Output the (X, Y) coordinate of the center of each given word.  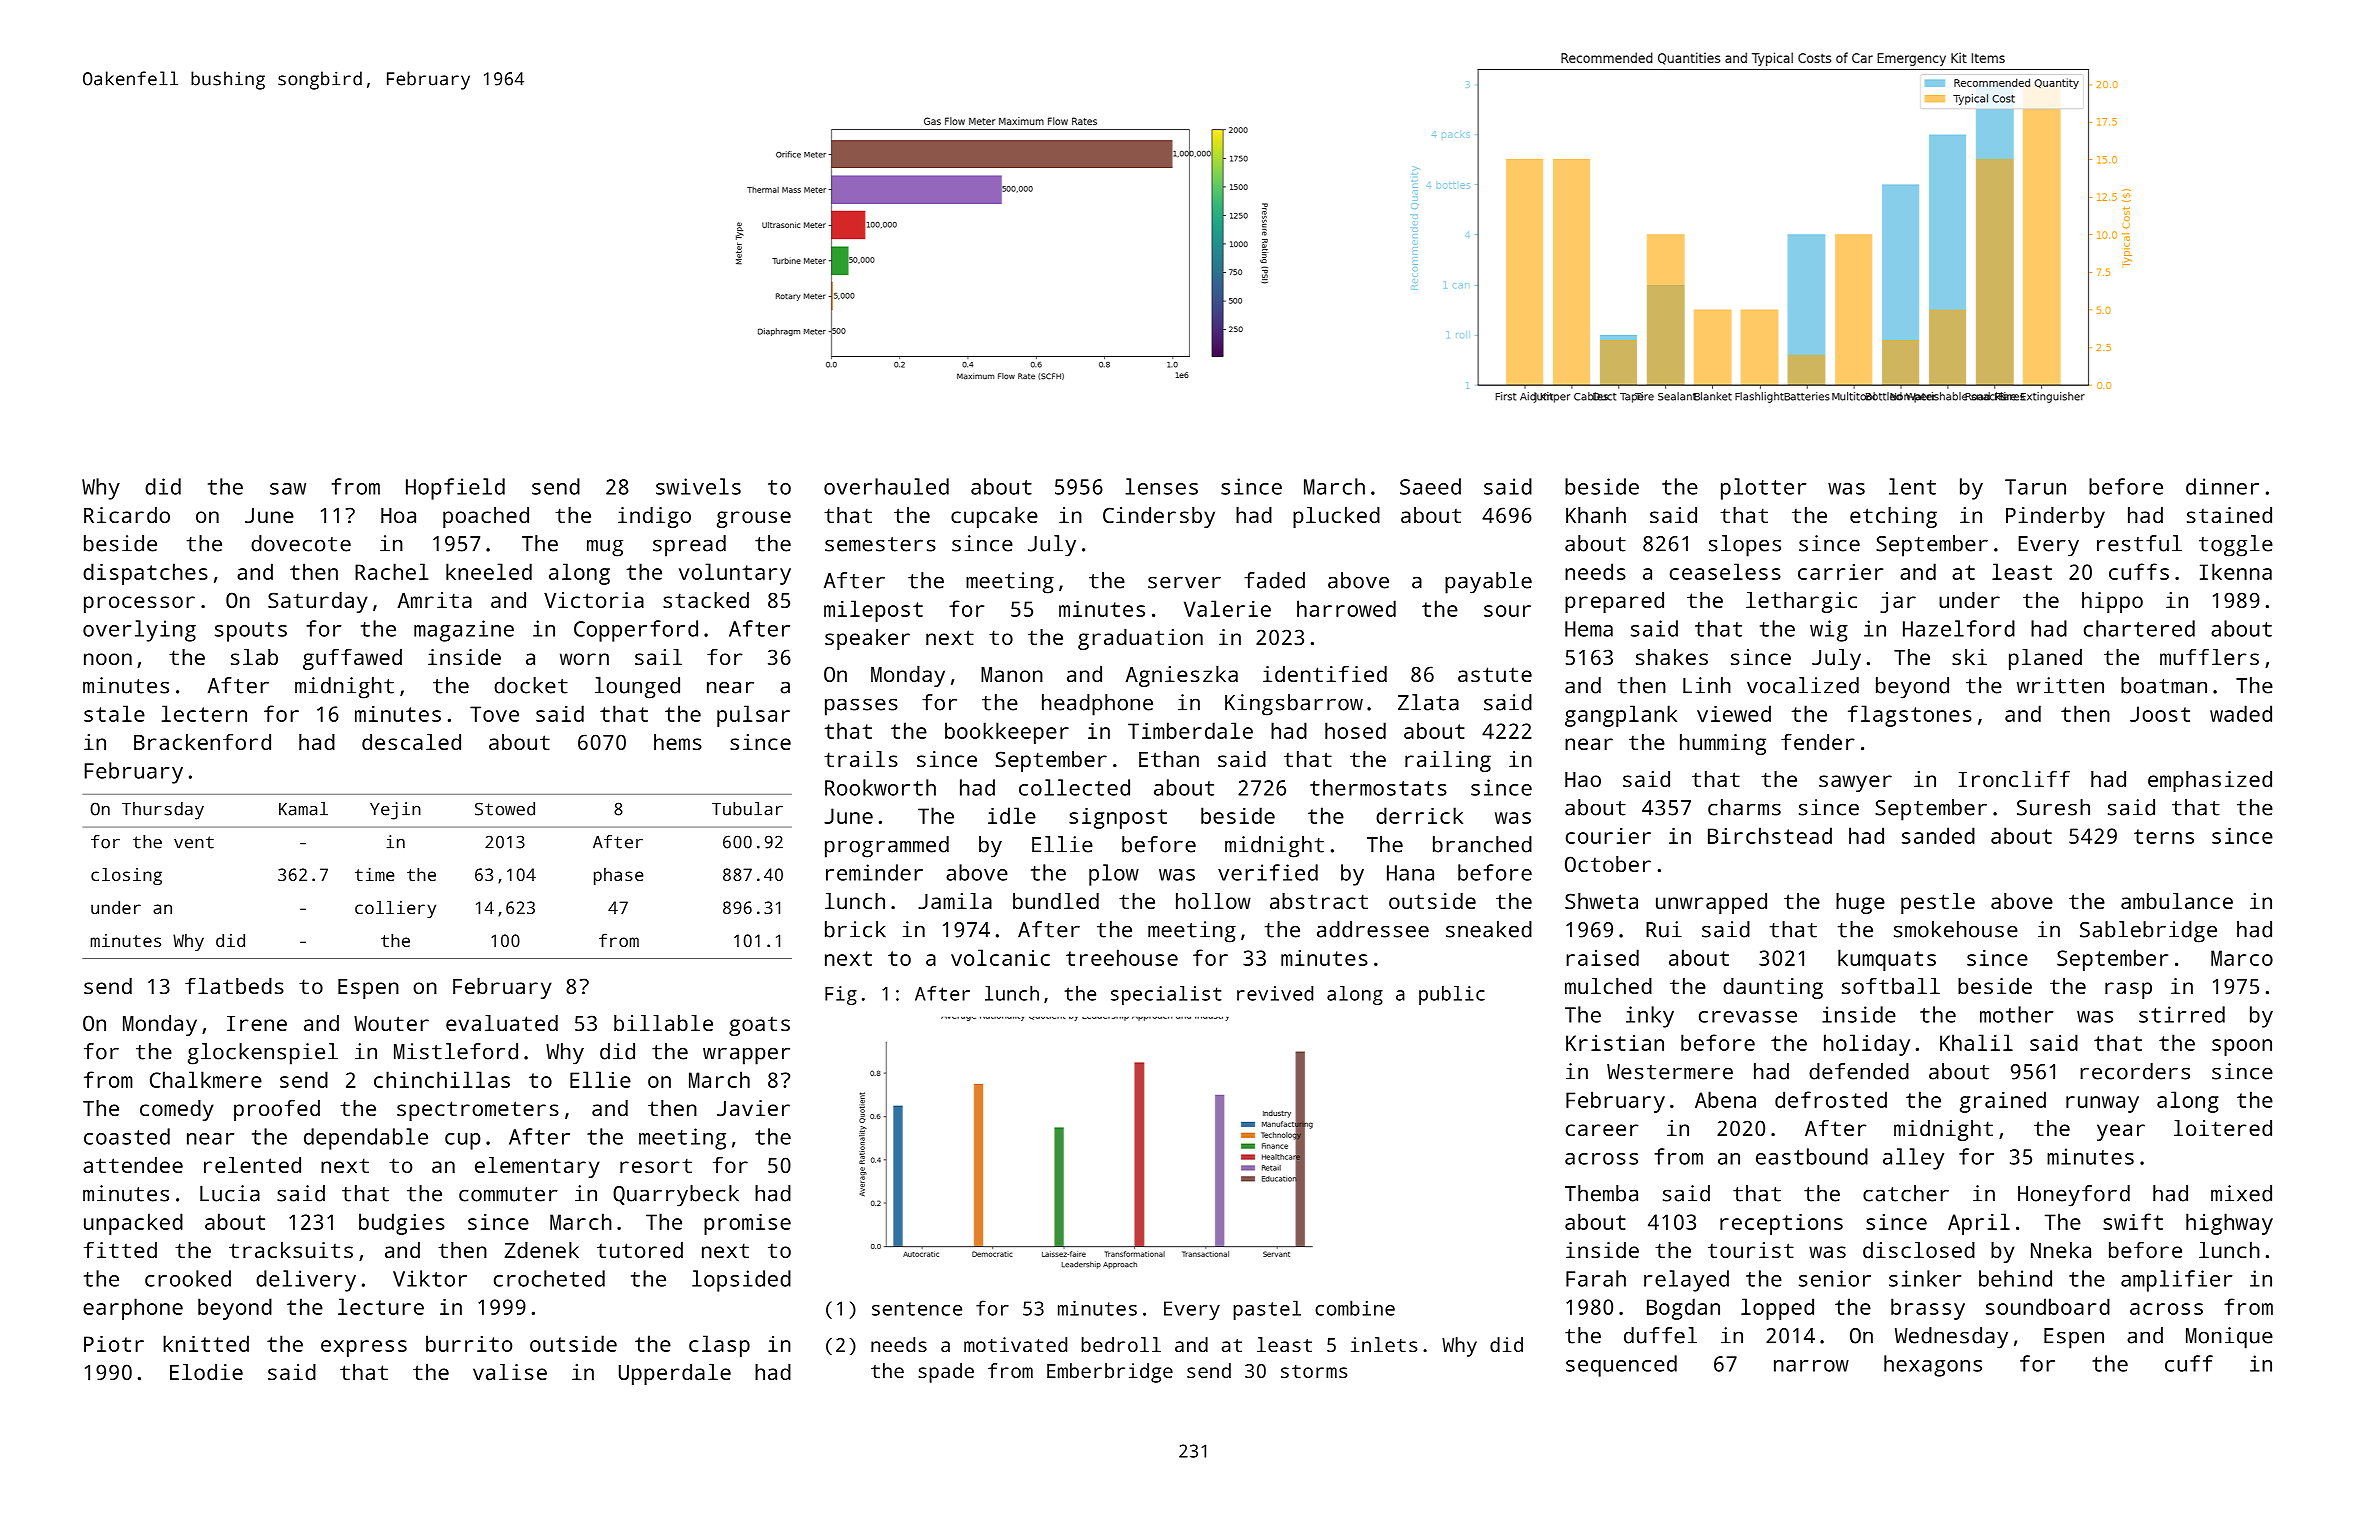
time (375, 874)
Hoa (398, 515)
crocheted (549, 1278)
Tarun (2035, 487)
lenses (1162, 486)
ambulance (2177, 901)
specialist (1166, 995)
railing (1448, 761)
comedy (177, 1110)
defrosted (1831, 1099)
